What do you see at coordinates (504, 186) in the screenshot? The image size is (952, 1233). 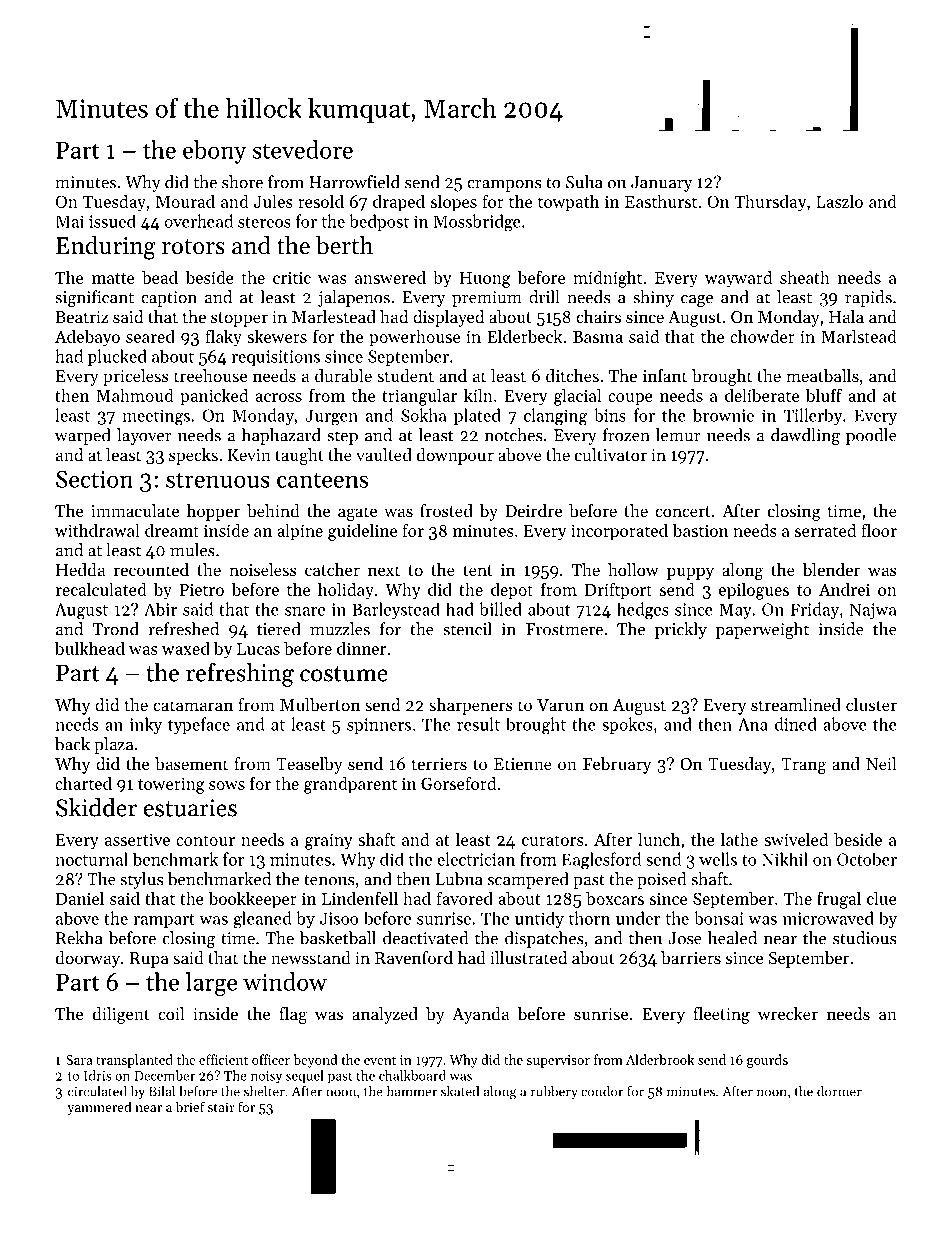 I see `crampons` at bounding box center [504, 186].
